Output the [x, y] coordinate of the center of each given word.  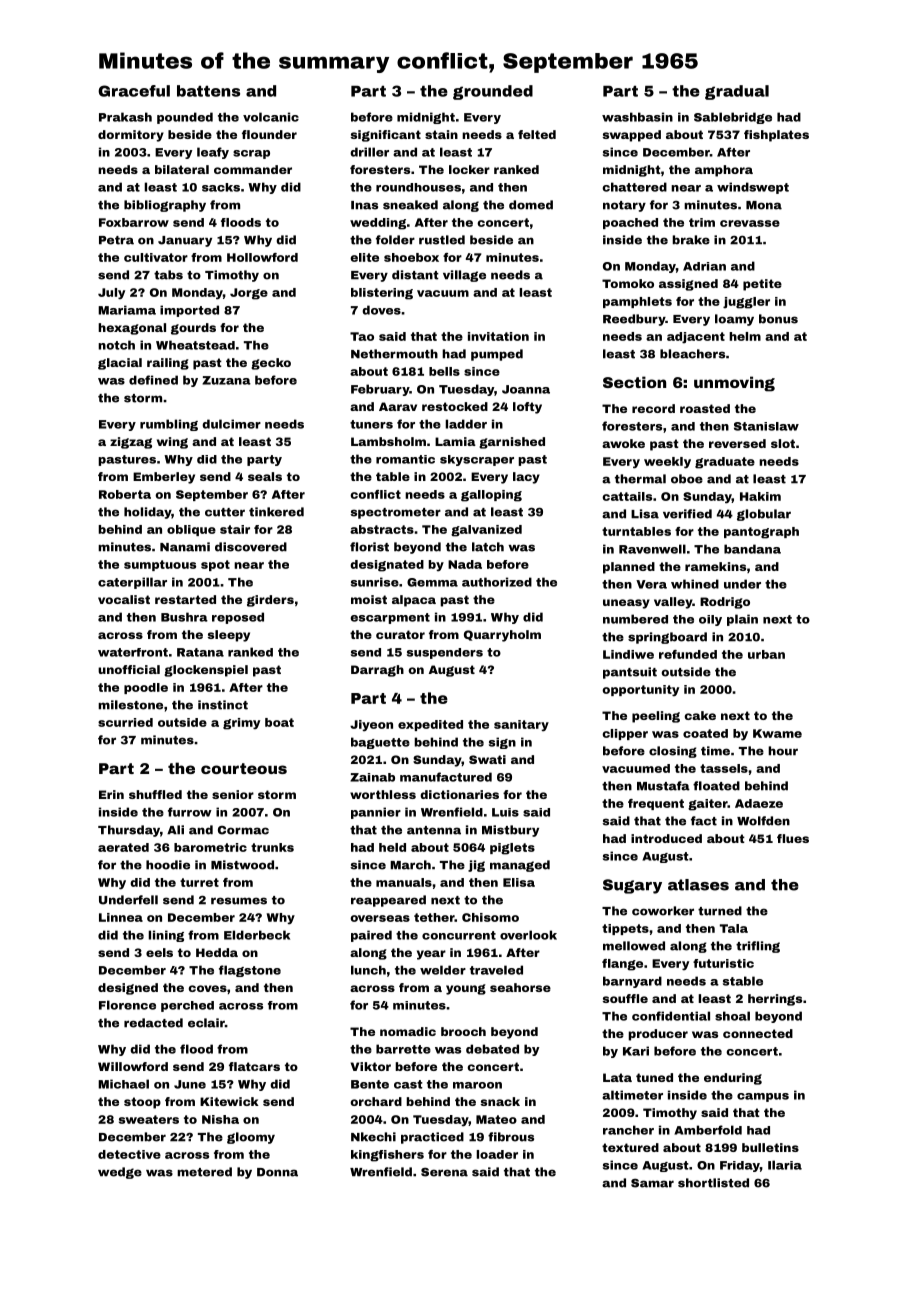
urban [766, 654]
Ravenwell [652, 549]
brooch [463, 1031]
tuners [371, 424]
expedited [430, 725]
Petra [116, 240]
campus [763, 1097]
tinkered [276, 512]
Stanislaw [766, 426]
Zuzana [226, 380]
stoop [142, 1103]
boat [279, 722]
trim [702, 222]
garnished [512, 443]
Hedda [217, 952]
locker [469, 169]
